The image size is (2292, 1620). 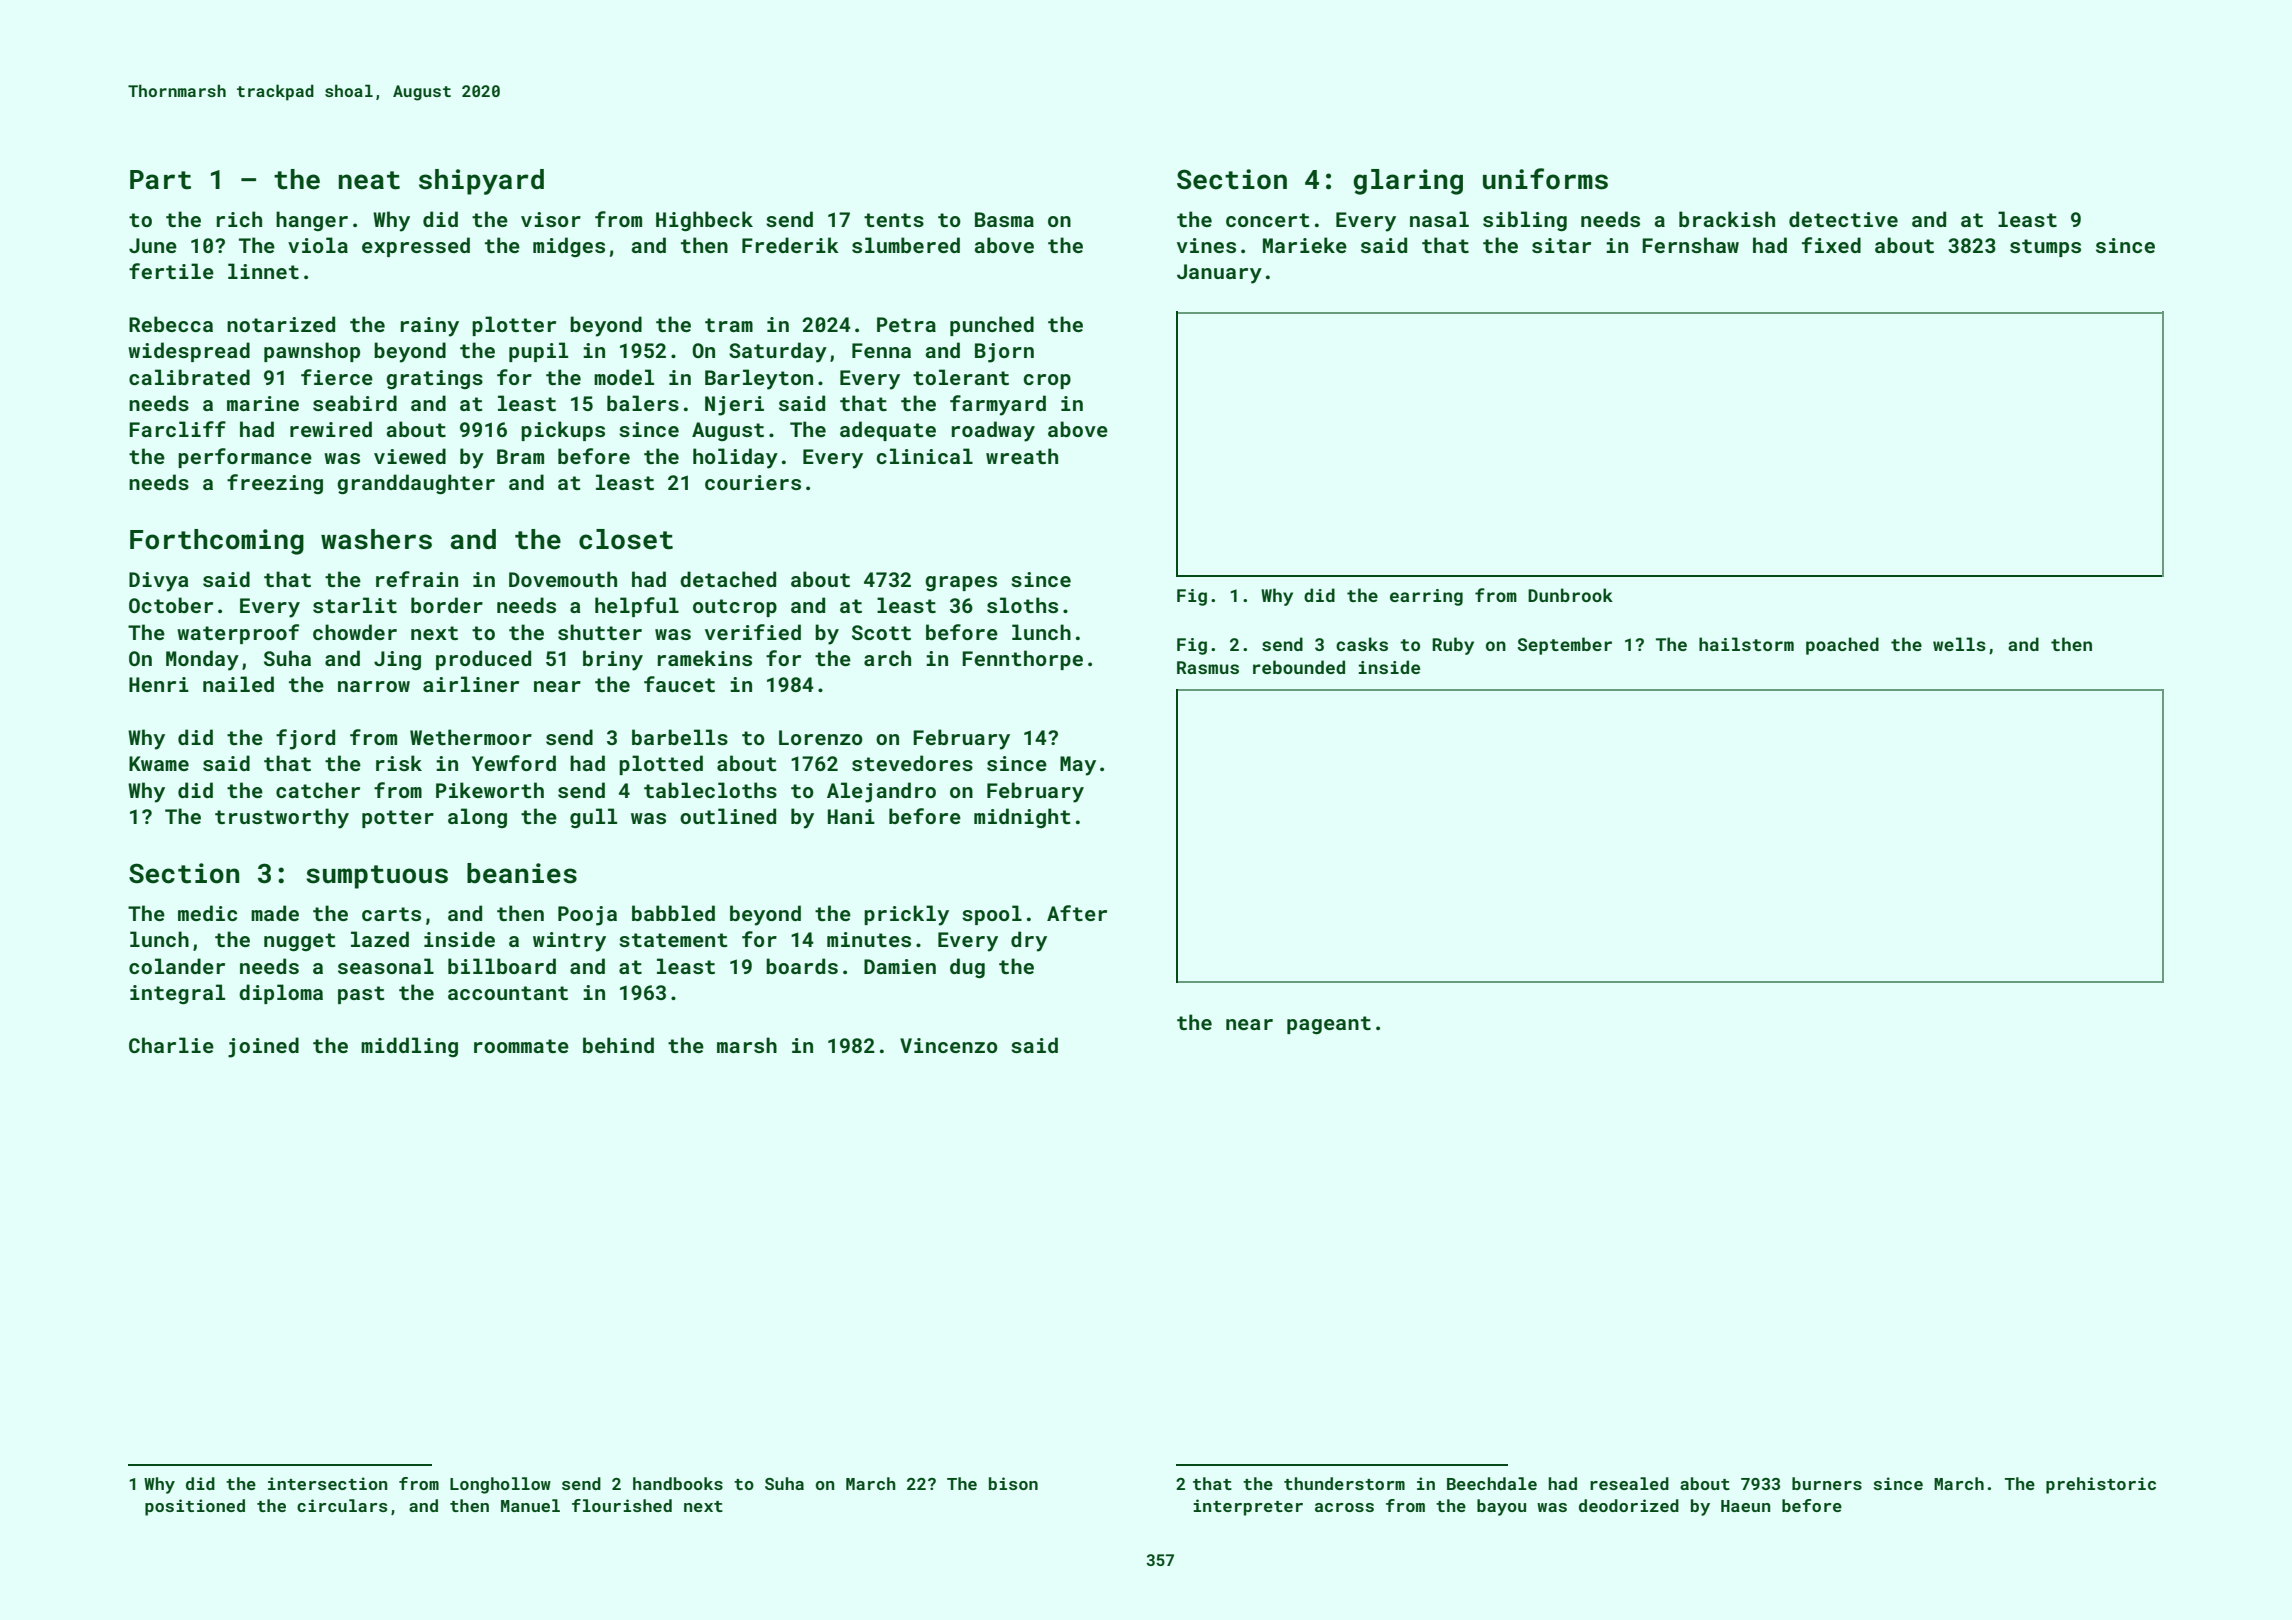 I want to click on May, so click(x=1078, y=766).
